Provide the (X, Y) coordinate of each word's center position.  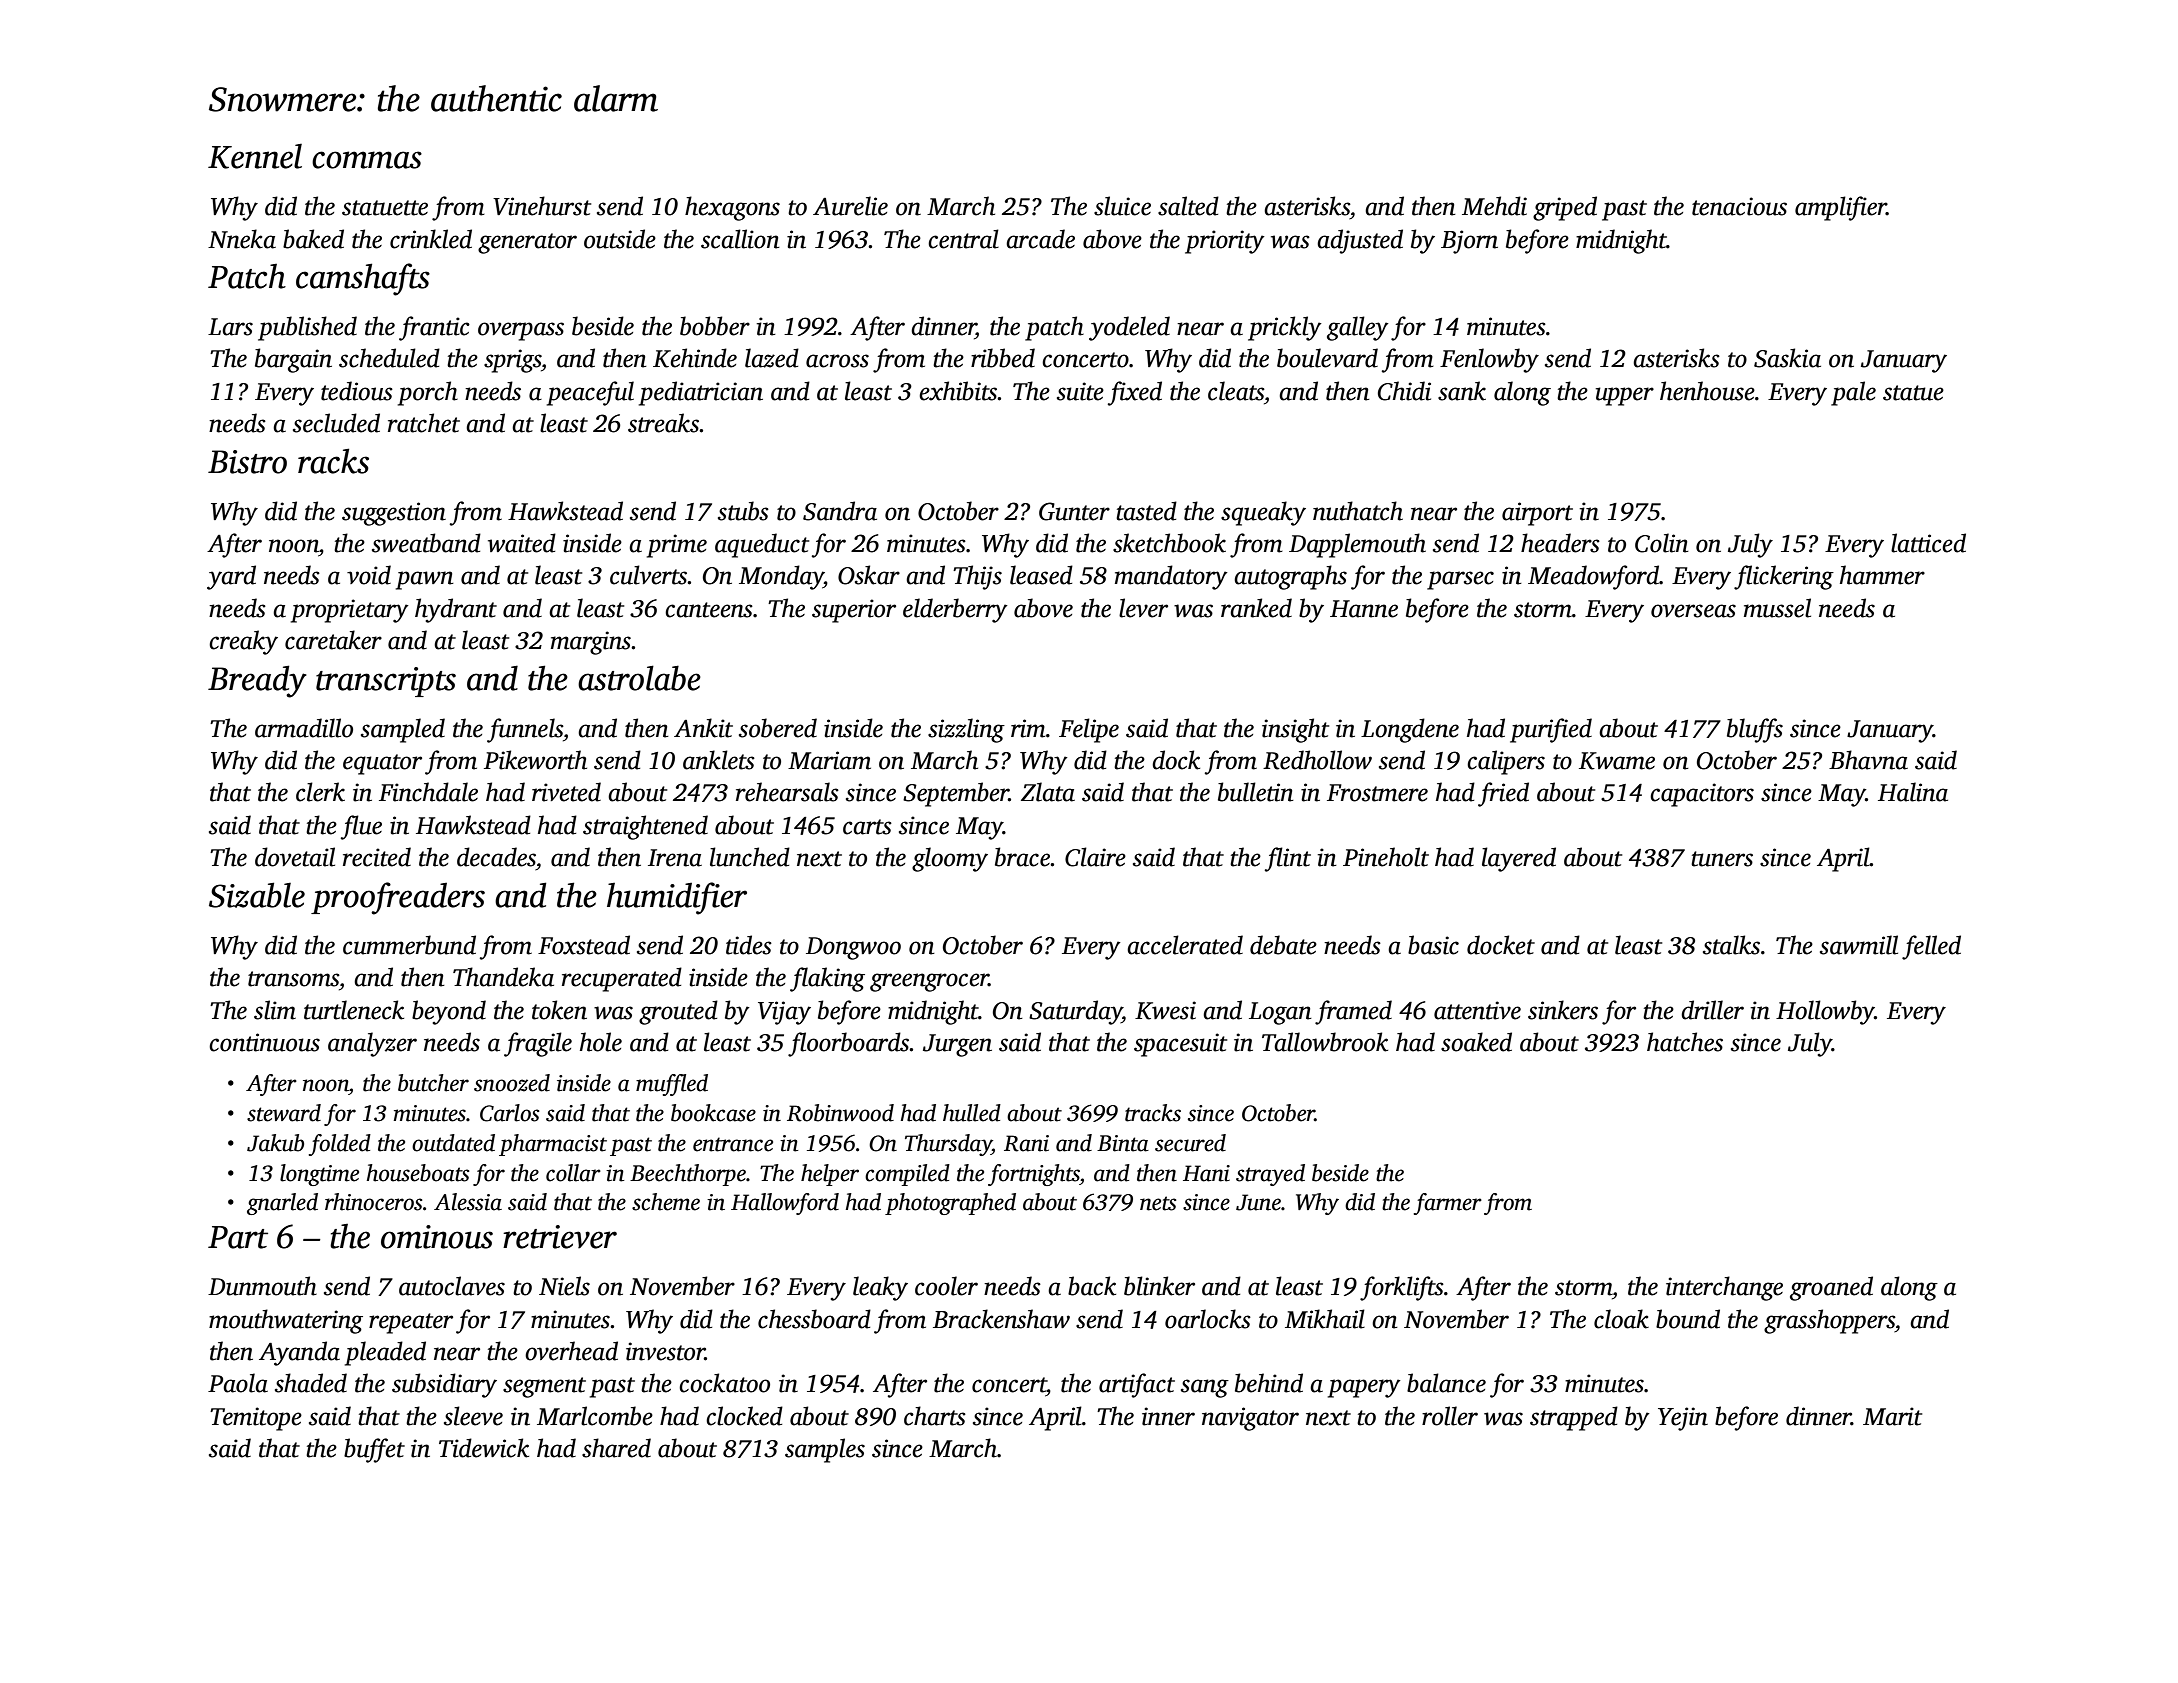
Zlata (1048, 792)
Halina (1913, 792)
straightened (645, 827)
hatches (1685, 1042)
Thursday (948, 1145)
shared (616, 1448)
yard (231, 577)
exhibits (958, 391)
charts (935, 1416)
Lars (230, 327)
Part (238, 1237)
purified (1551, 730)
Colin (1662, 543)
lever (1143, 608)
